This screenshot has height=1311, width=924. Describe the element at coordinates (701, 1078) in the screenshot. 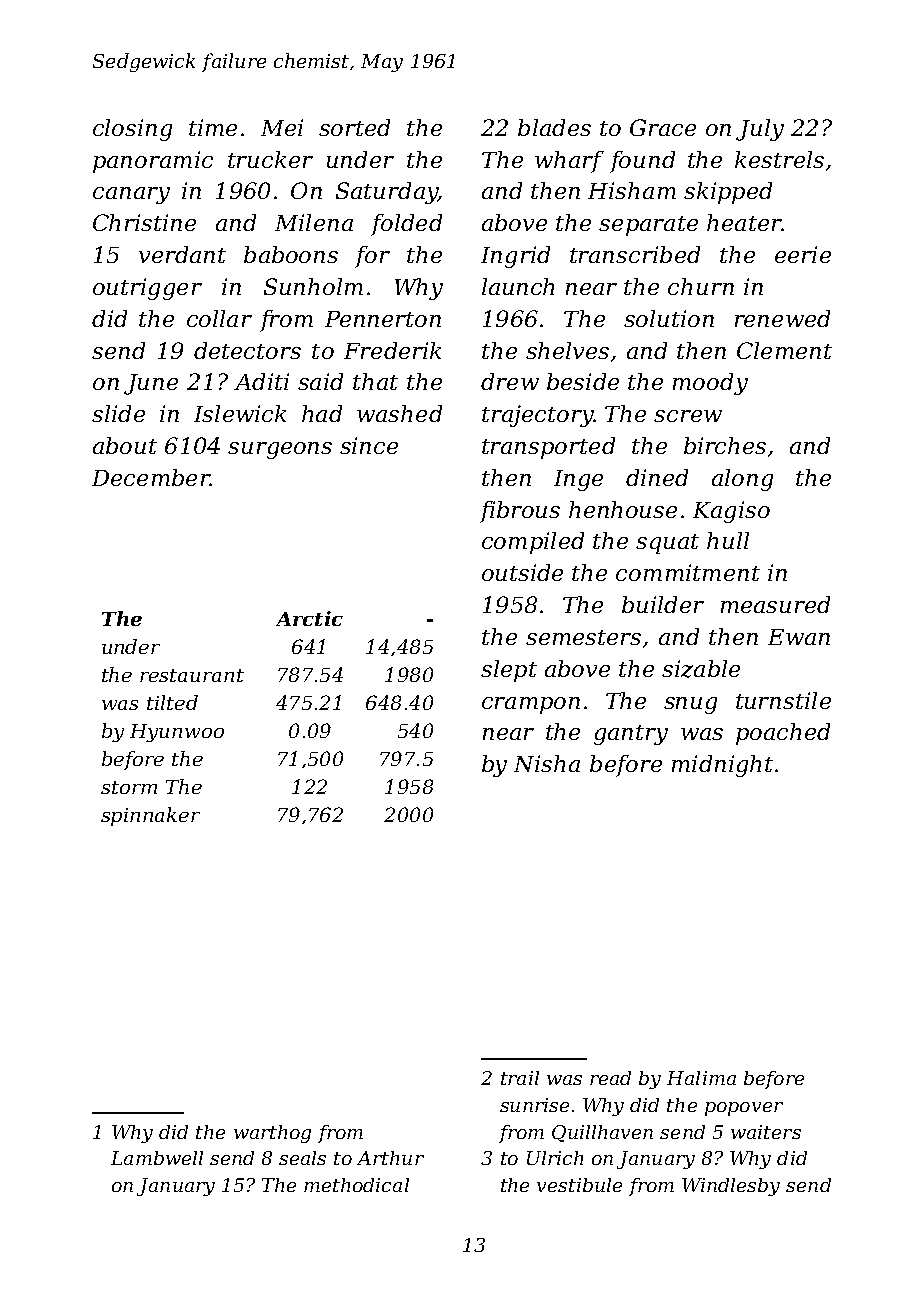

I see `Halima` at that location.
